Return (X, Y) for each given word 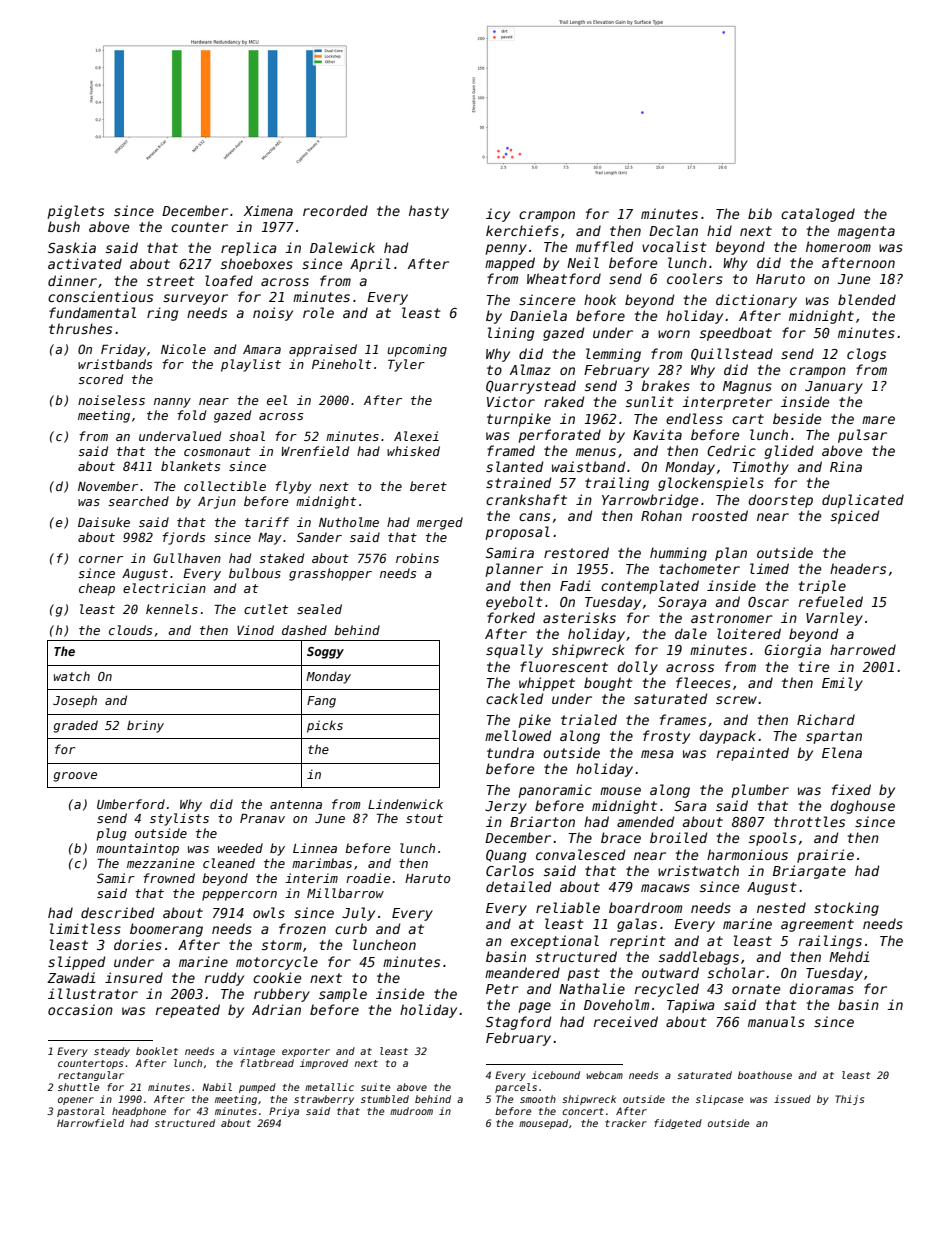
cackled (514, 698)
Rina (846, 466)
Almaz (530, 369)
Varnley (834, 619)
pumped (257, 1088)
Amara (262, 349)
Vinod (255, 630)
